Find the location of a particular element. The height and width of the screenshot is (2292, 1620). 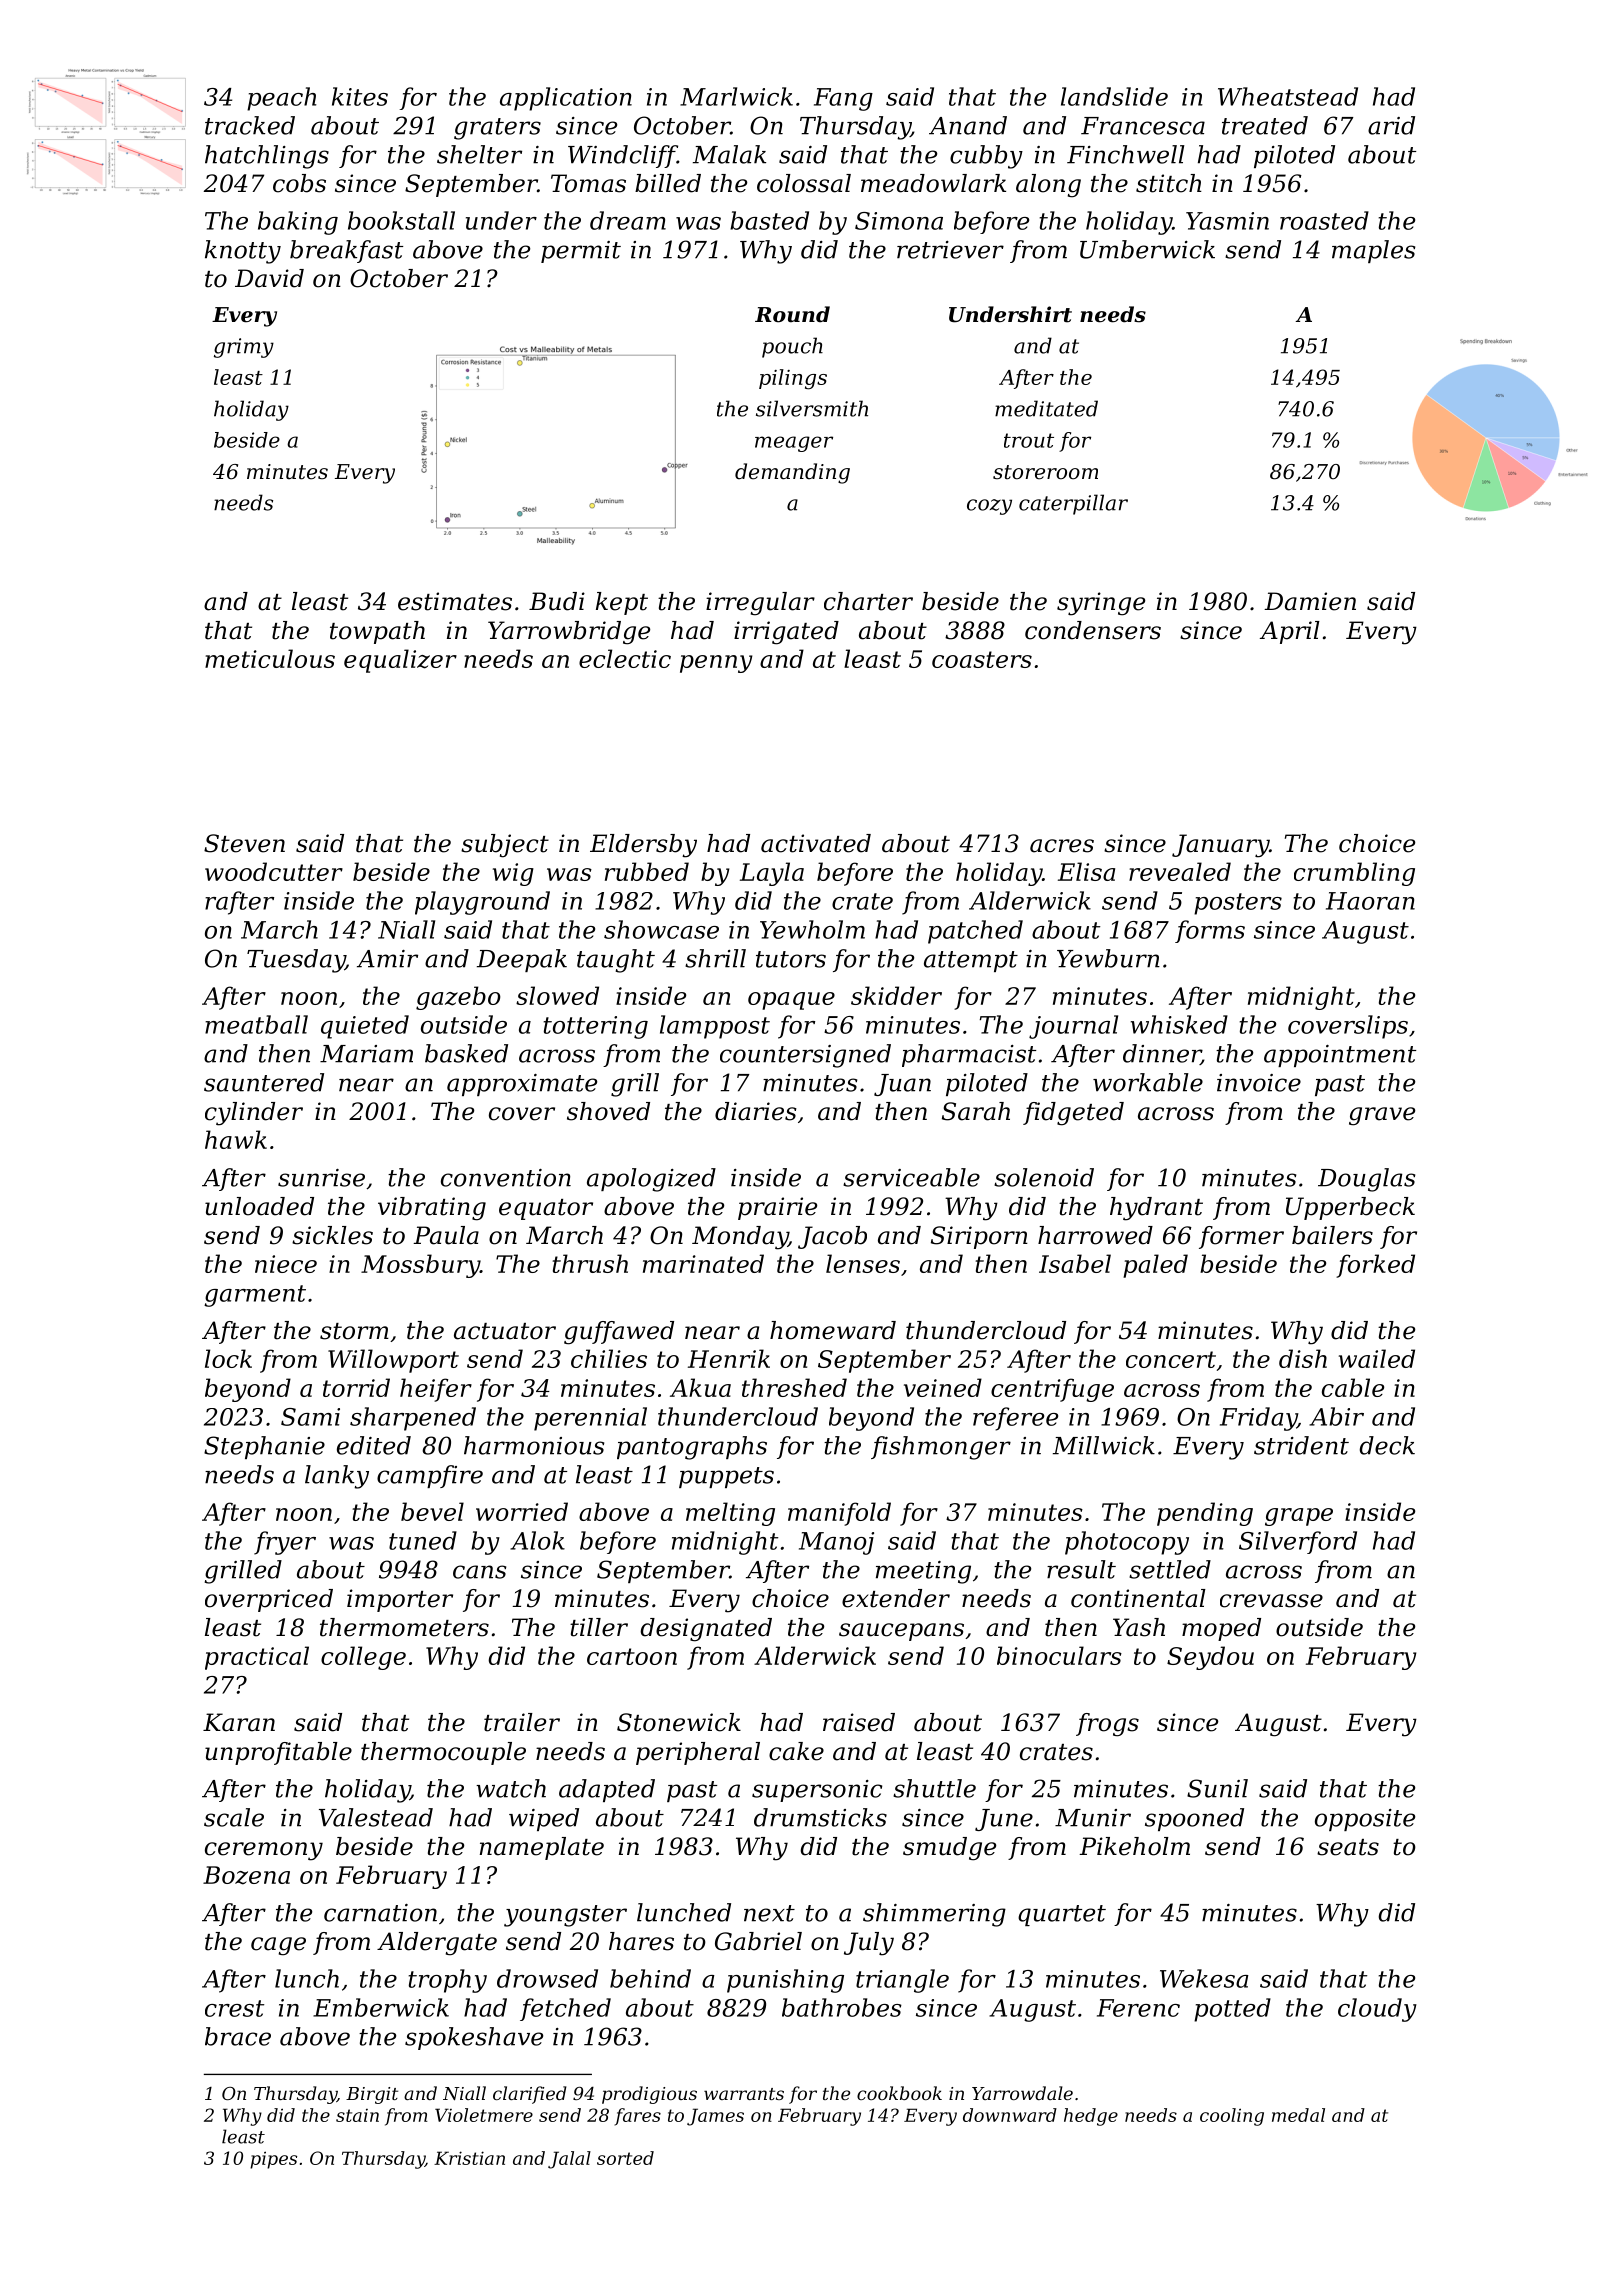

peripheral is located at coordinates (698, 1753).
